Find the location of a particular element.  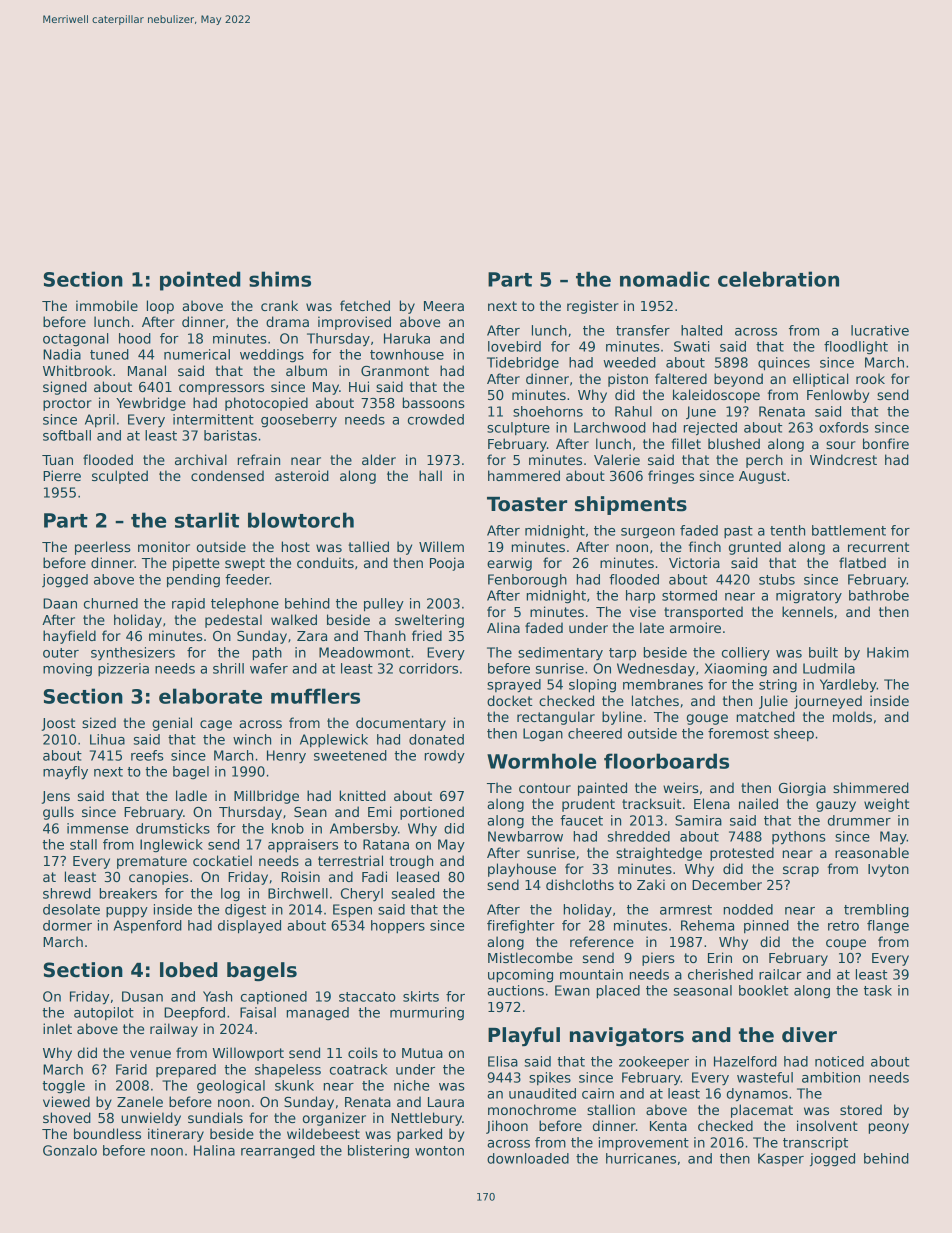

faucet is located at coordinates (581, 820).
